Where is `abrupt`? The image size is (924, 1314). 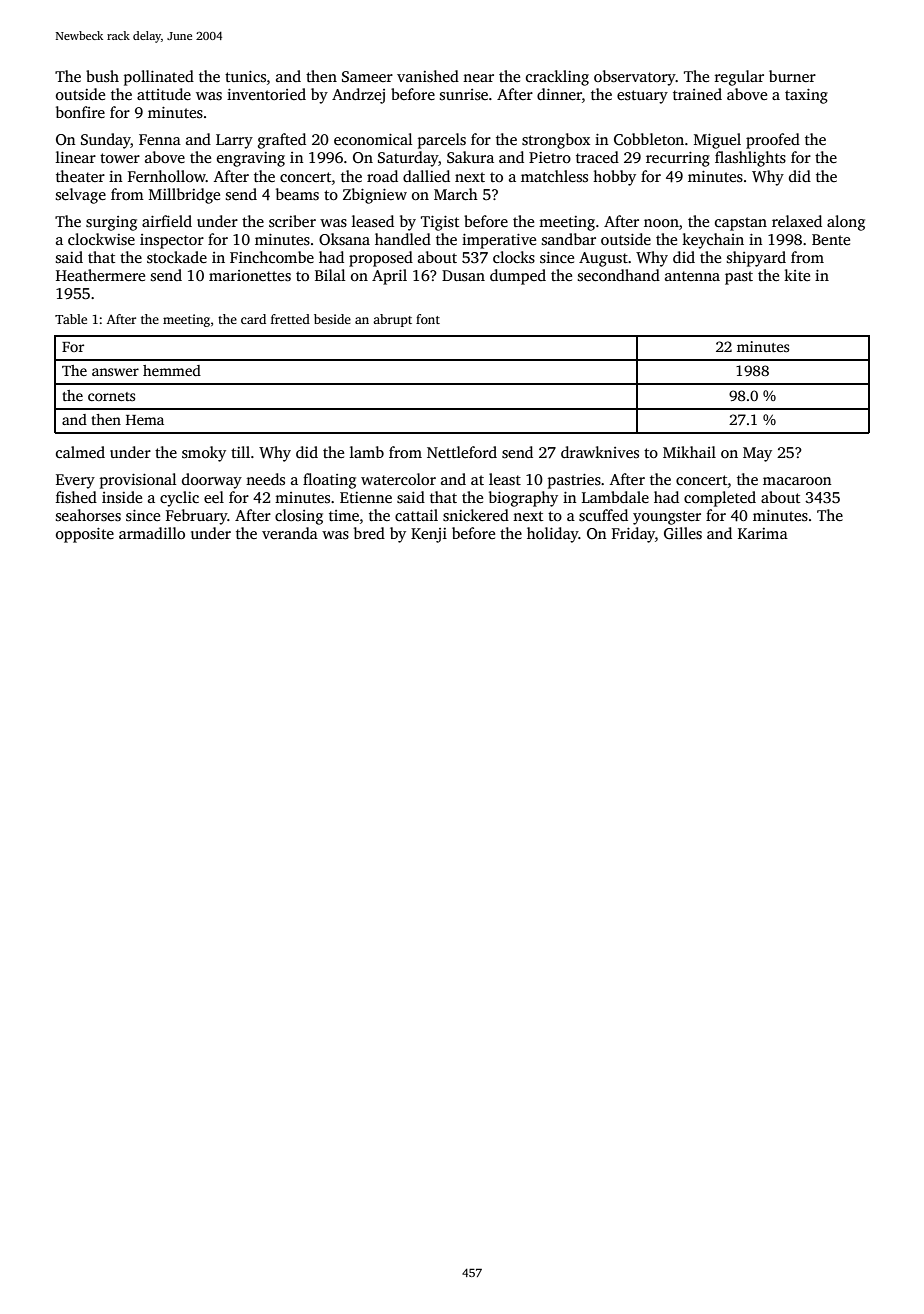
abrupt is located at coordinates (392, 320).
